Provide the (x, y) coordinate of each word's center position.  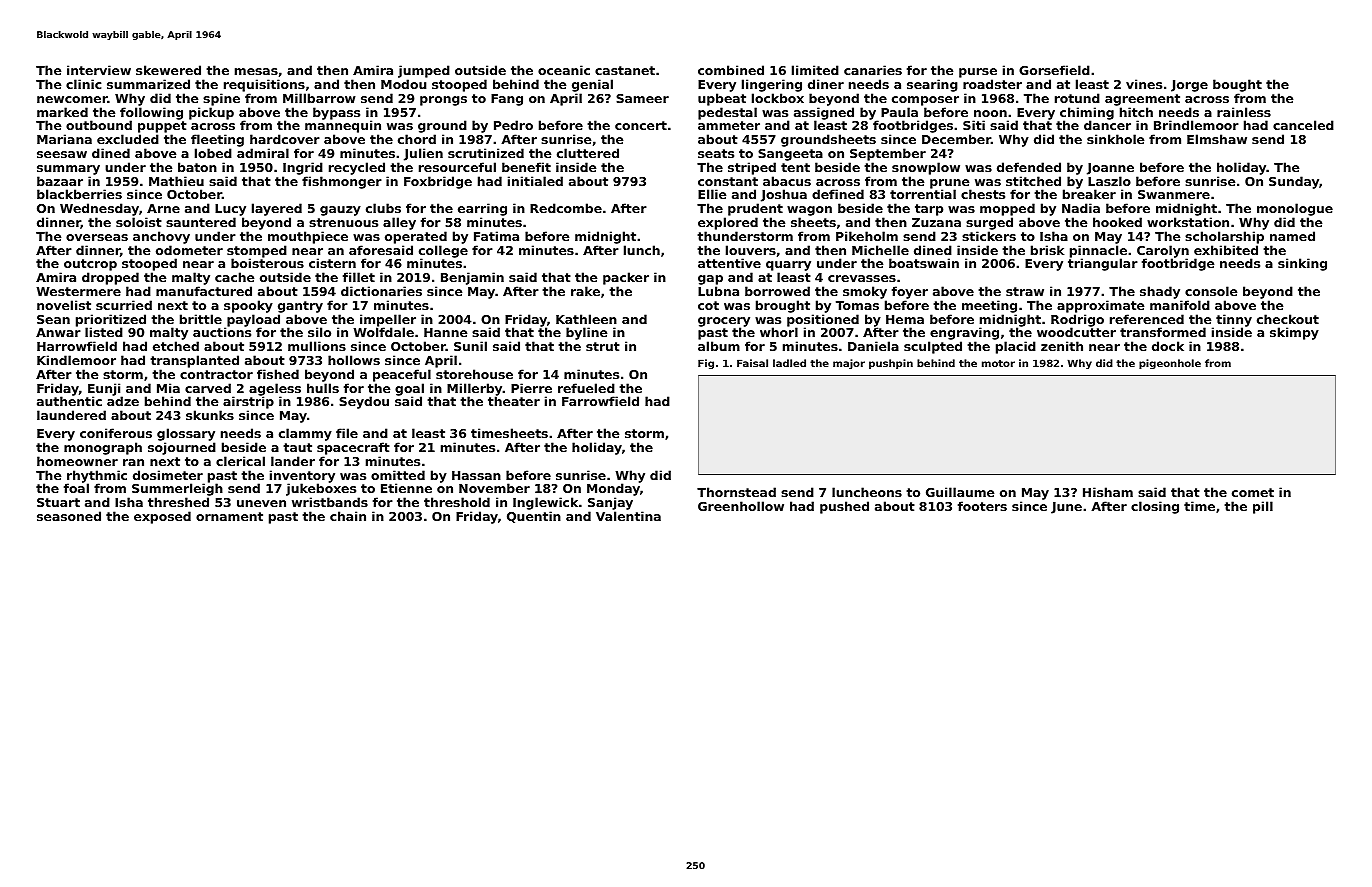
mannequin (343, 127)
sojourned (182, 448)
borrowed (777, 291)
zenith (1062, 346)
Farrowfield (600, 401)
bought (1237, 85)
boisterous (267, 263)
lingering (772, 85)
